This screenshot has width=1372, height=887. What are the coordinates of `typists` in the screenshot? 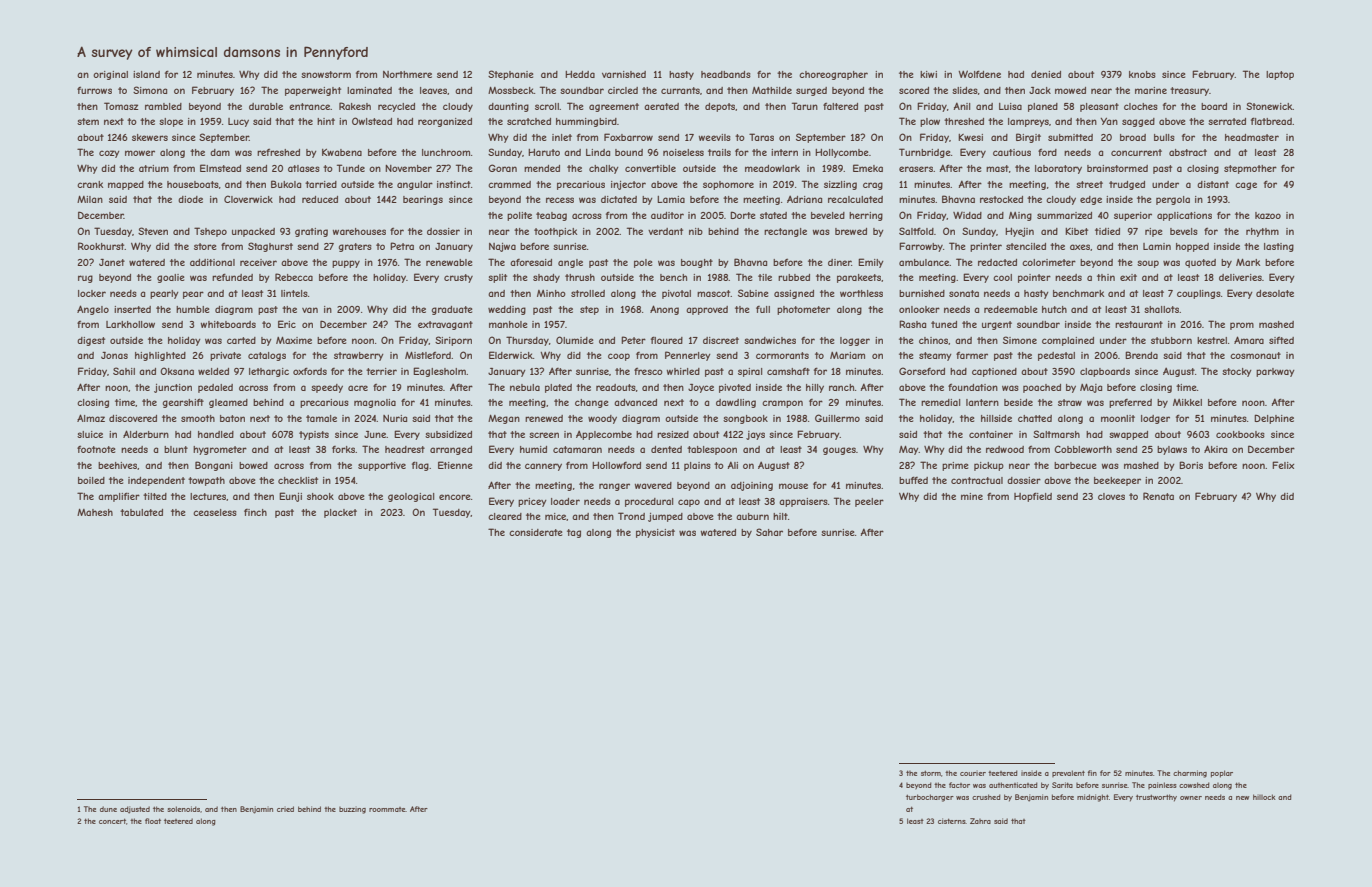 It's located at (314, 435).
